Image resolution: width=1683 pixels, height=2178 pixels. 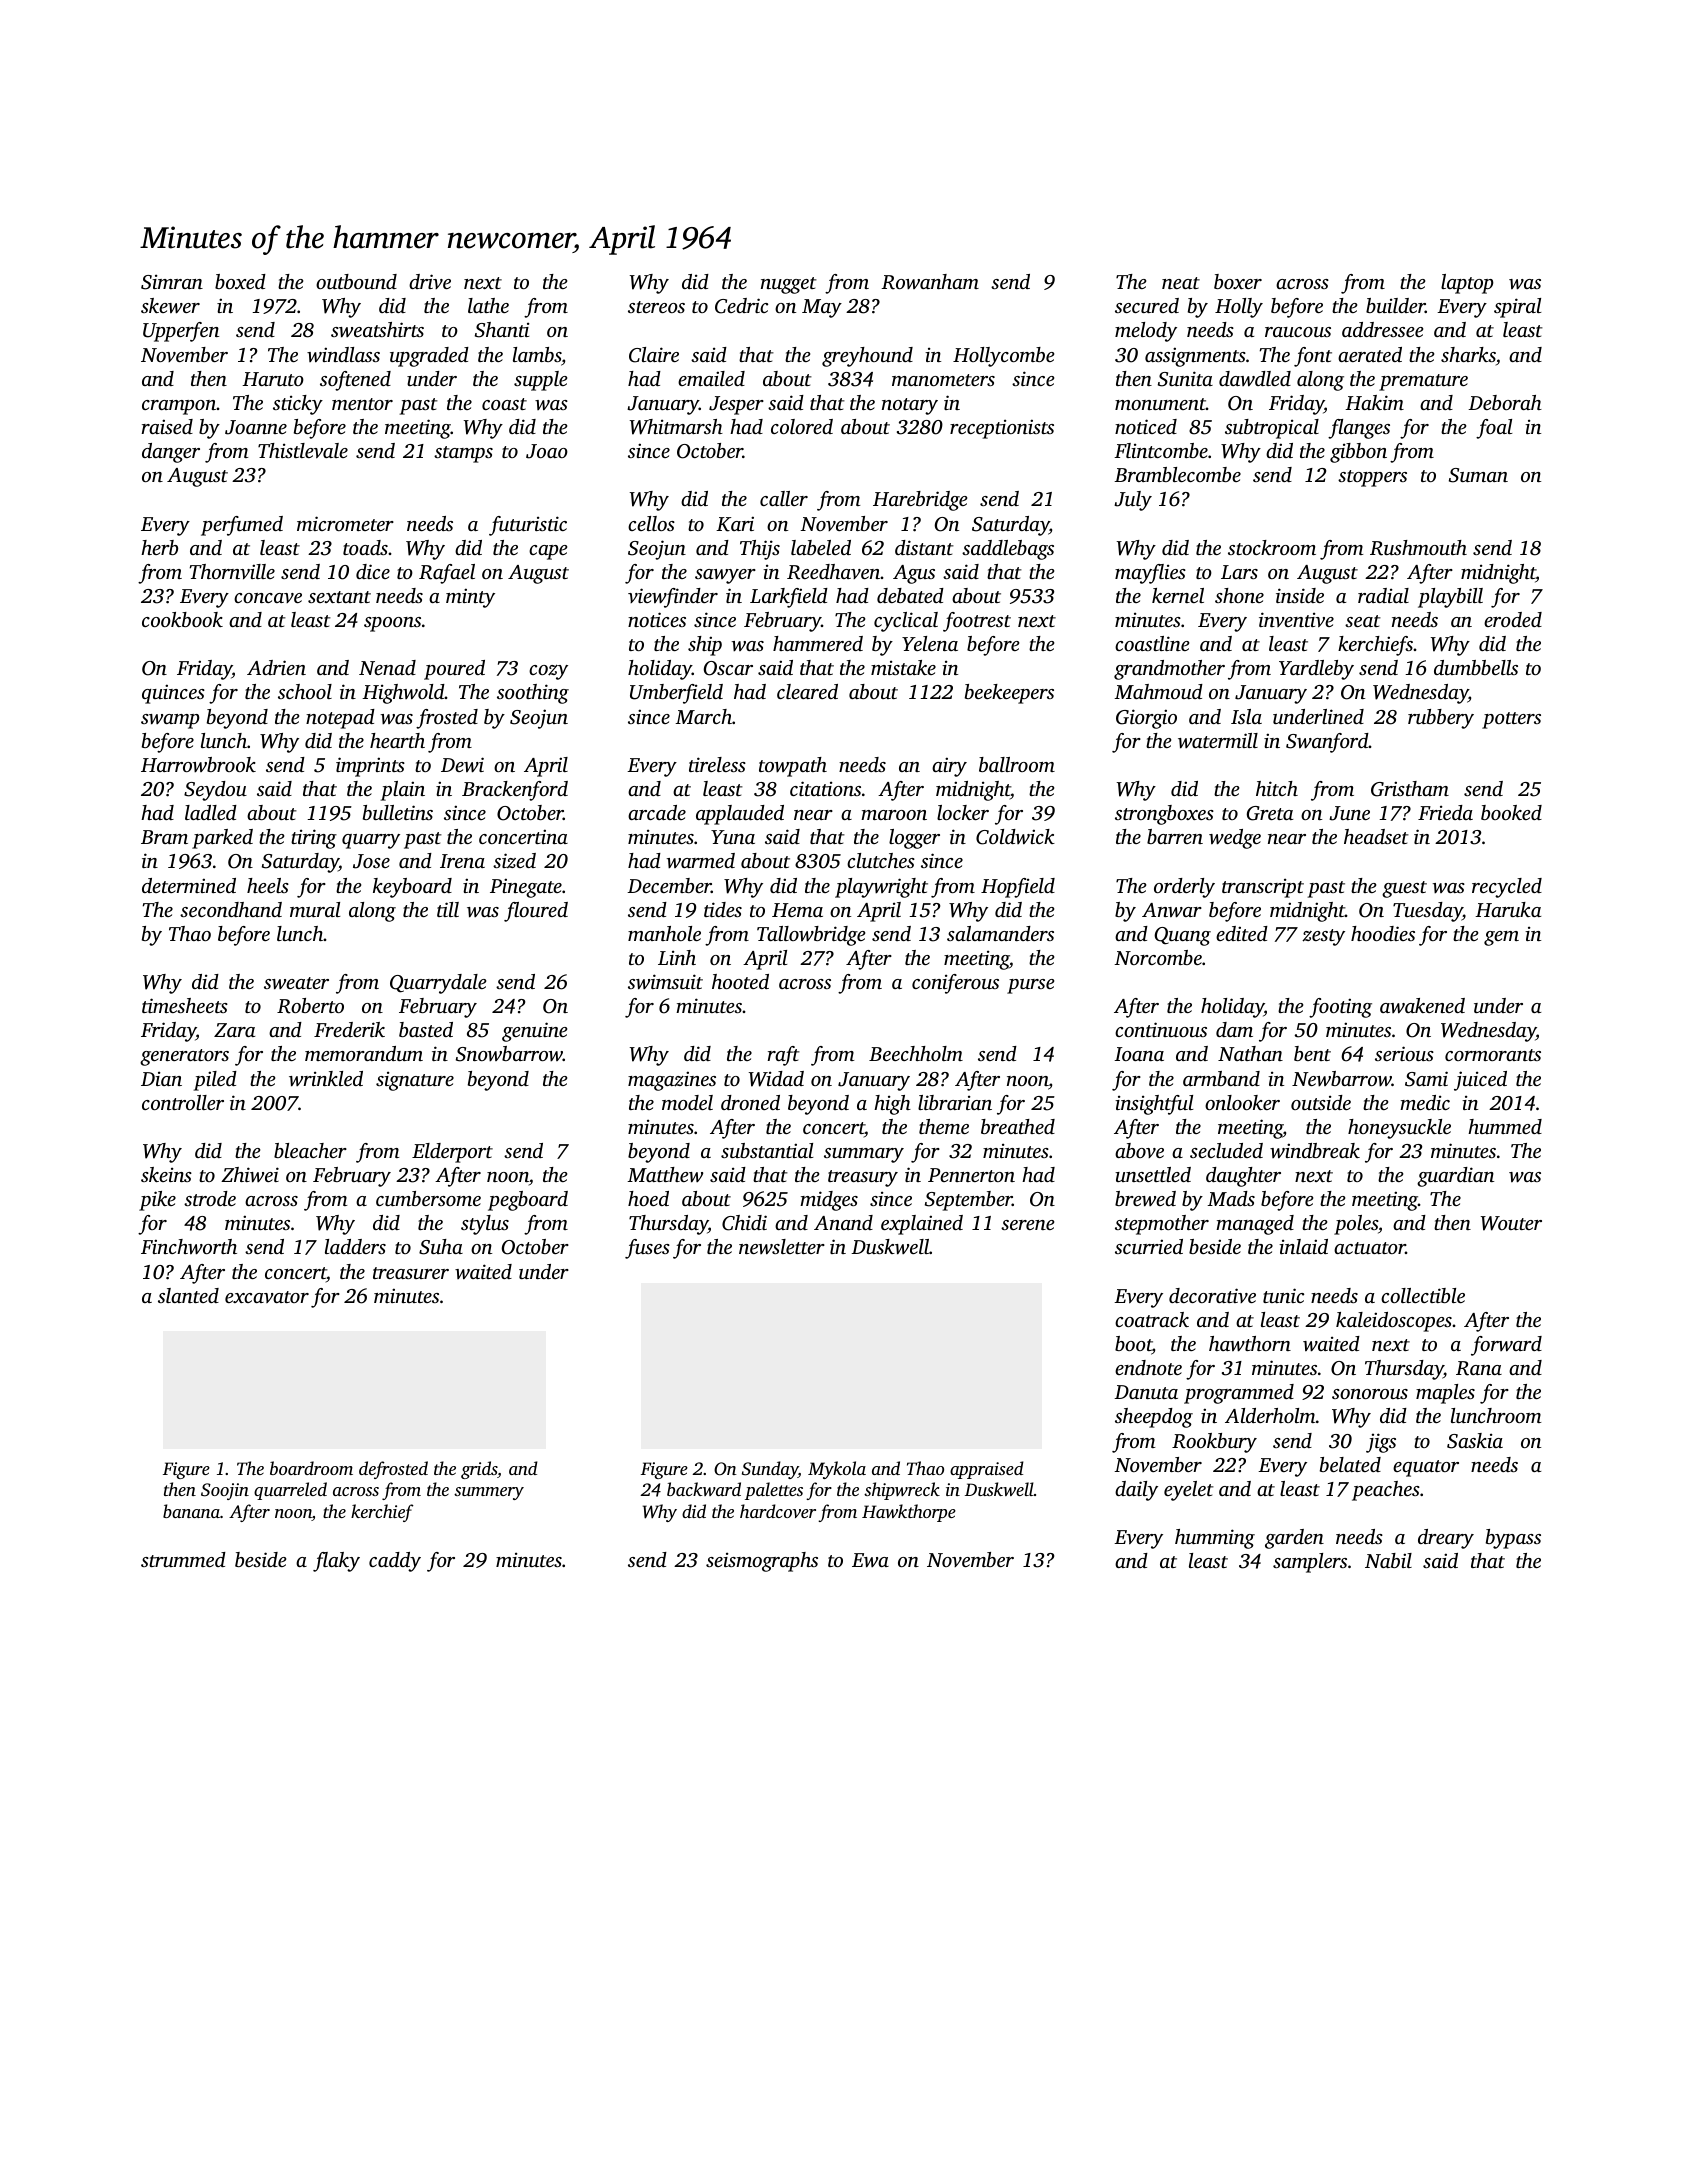 What do you see at coordinates (760, 550) in the screenshot?
I see `Thijs` at bounding box center [760, 550].
